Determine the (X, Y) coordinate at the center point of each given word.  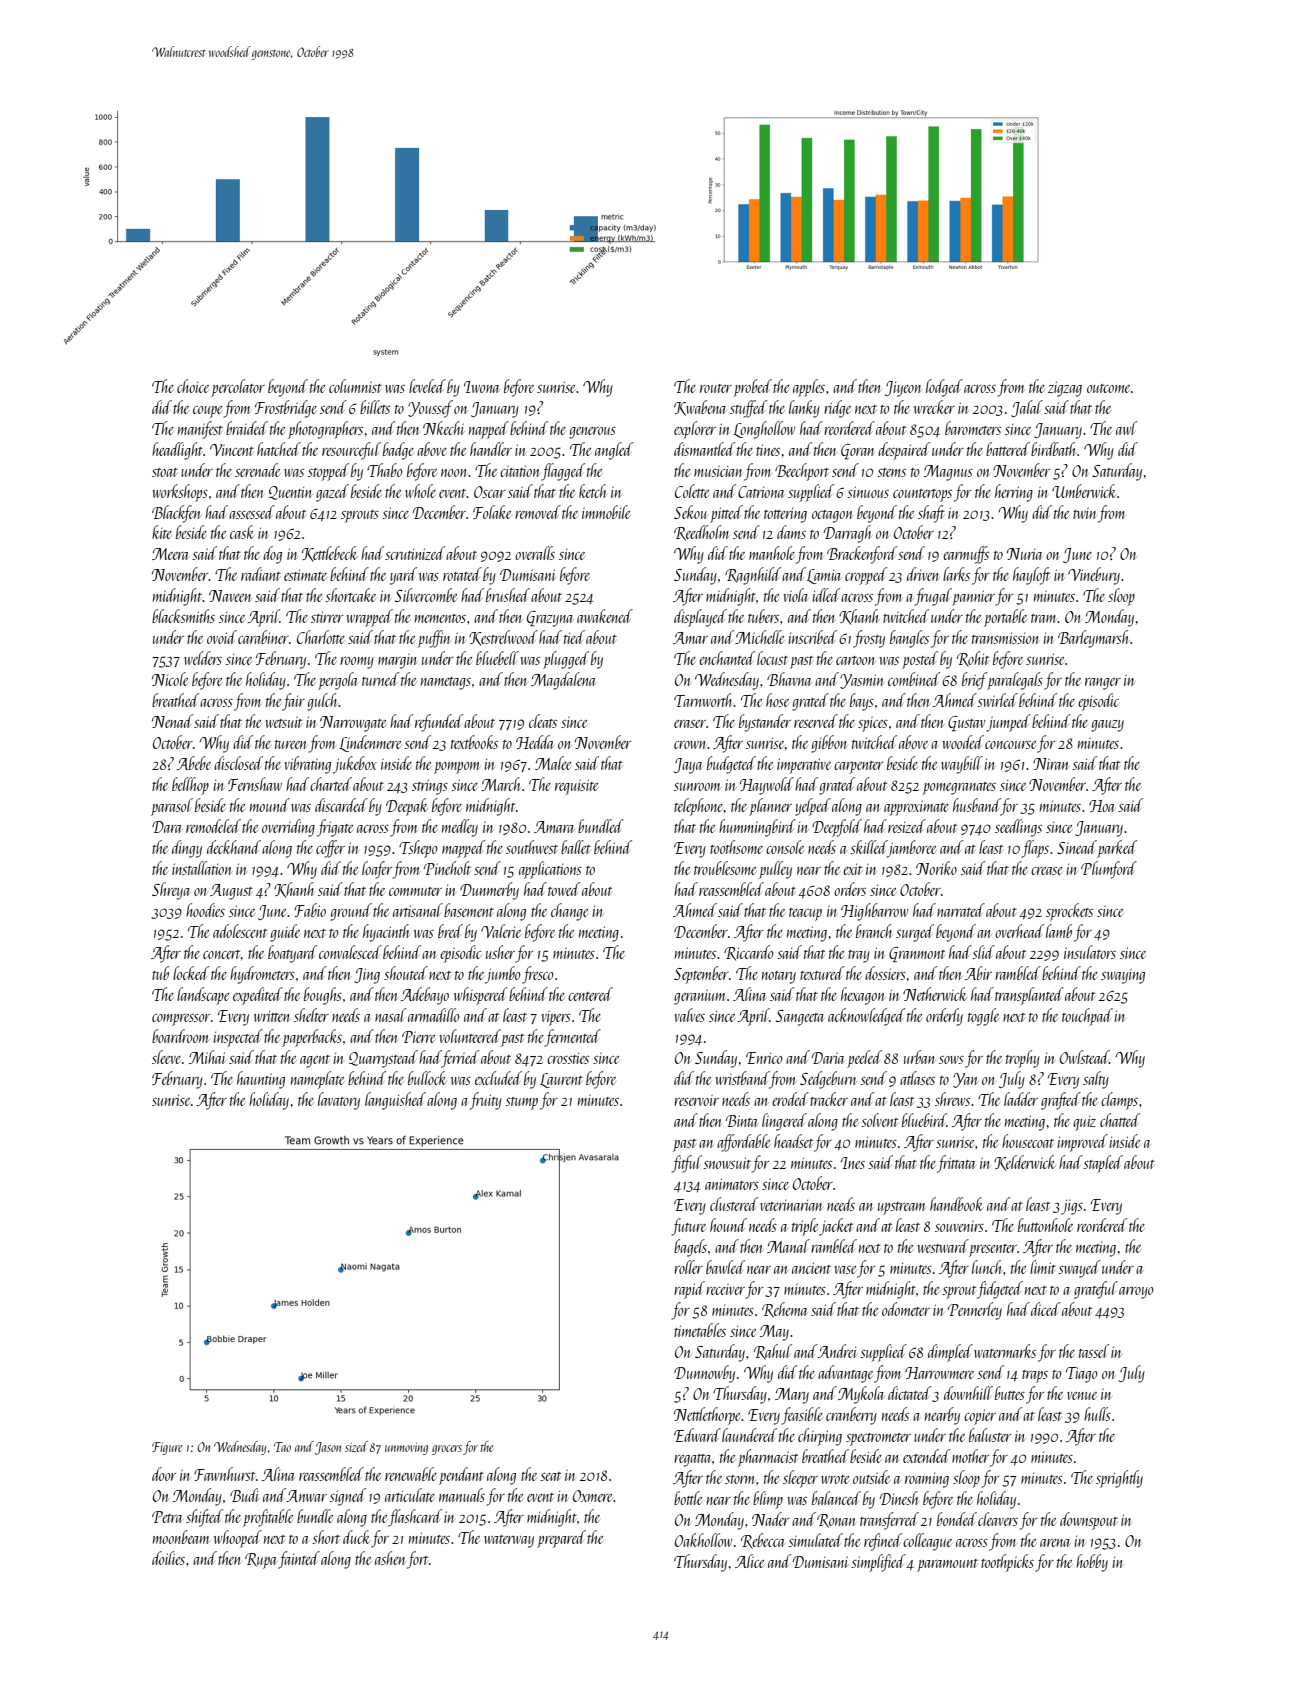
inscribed (812, 637)
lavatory (339, 1101)
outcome (1108, 388)
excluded (498, 1078)
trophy (1023, 1059)
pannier (973, 598)
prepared (561, 1539)
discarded (341, 805)
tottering (785, 515)
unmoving (406, 1449)
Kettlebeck (330, 554)
